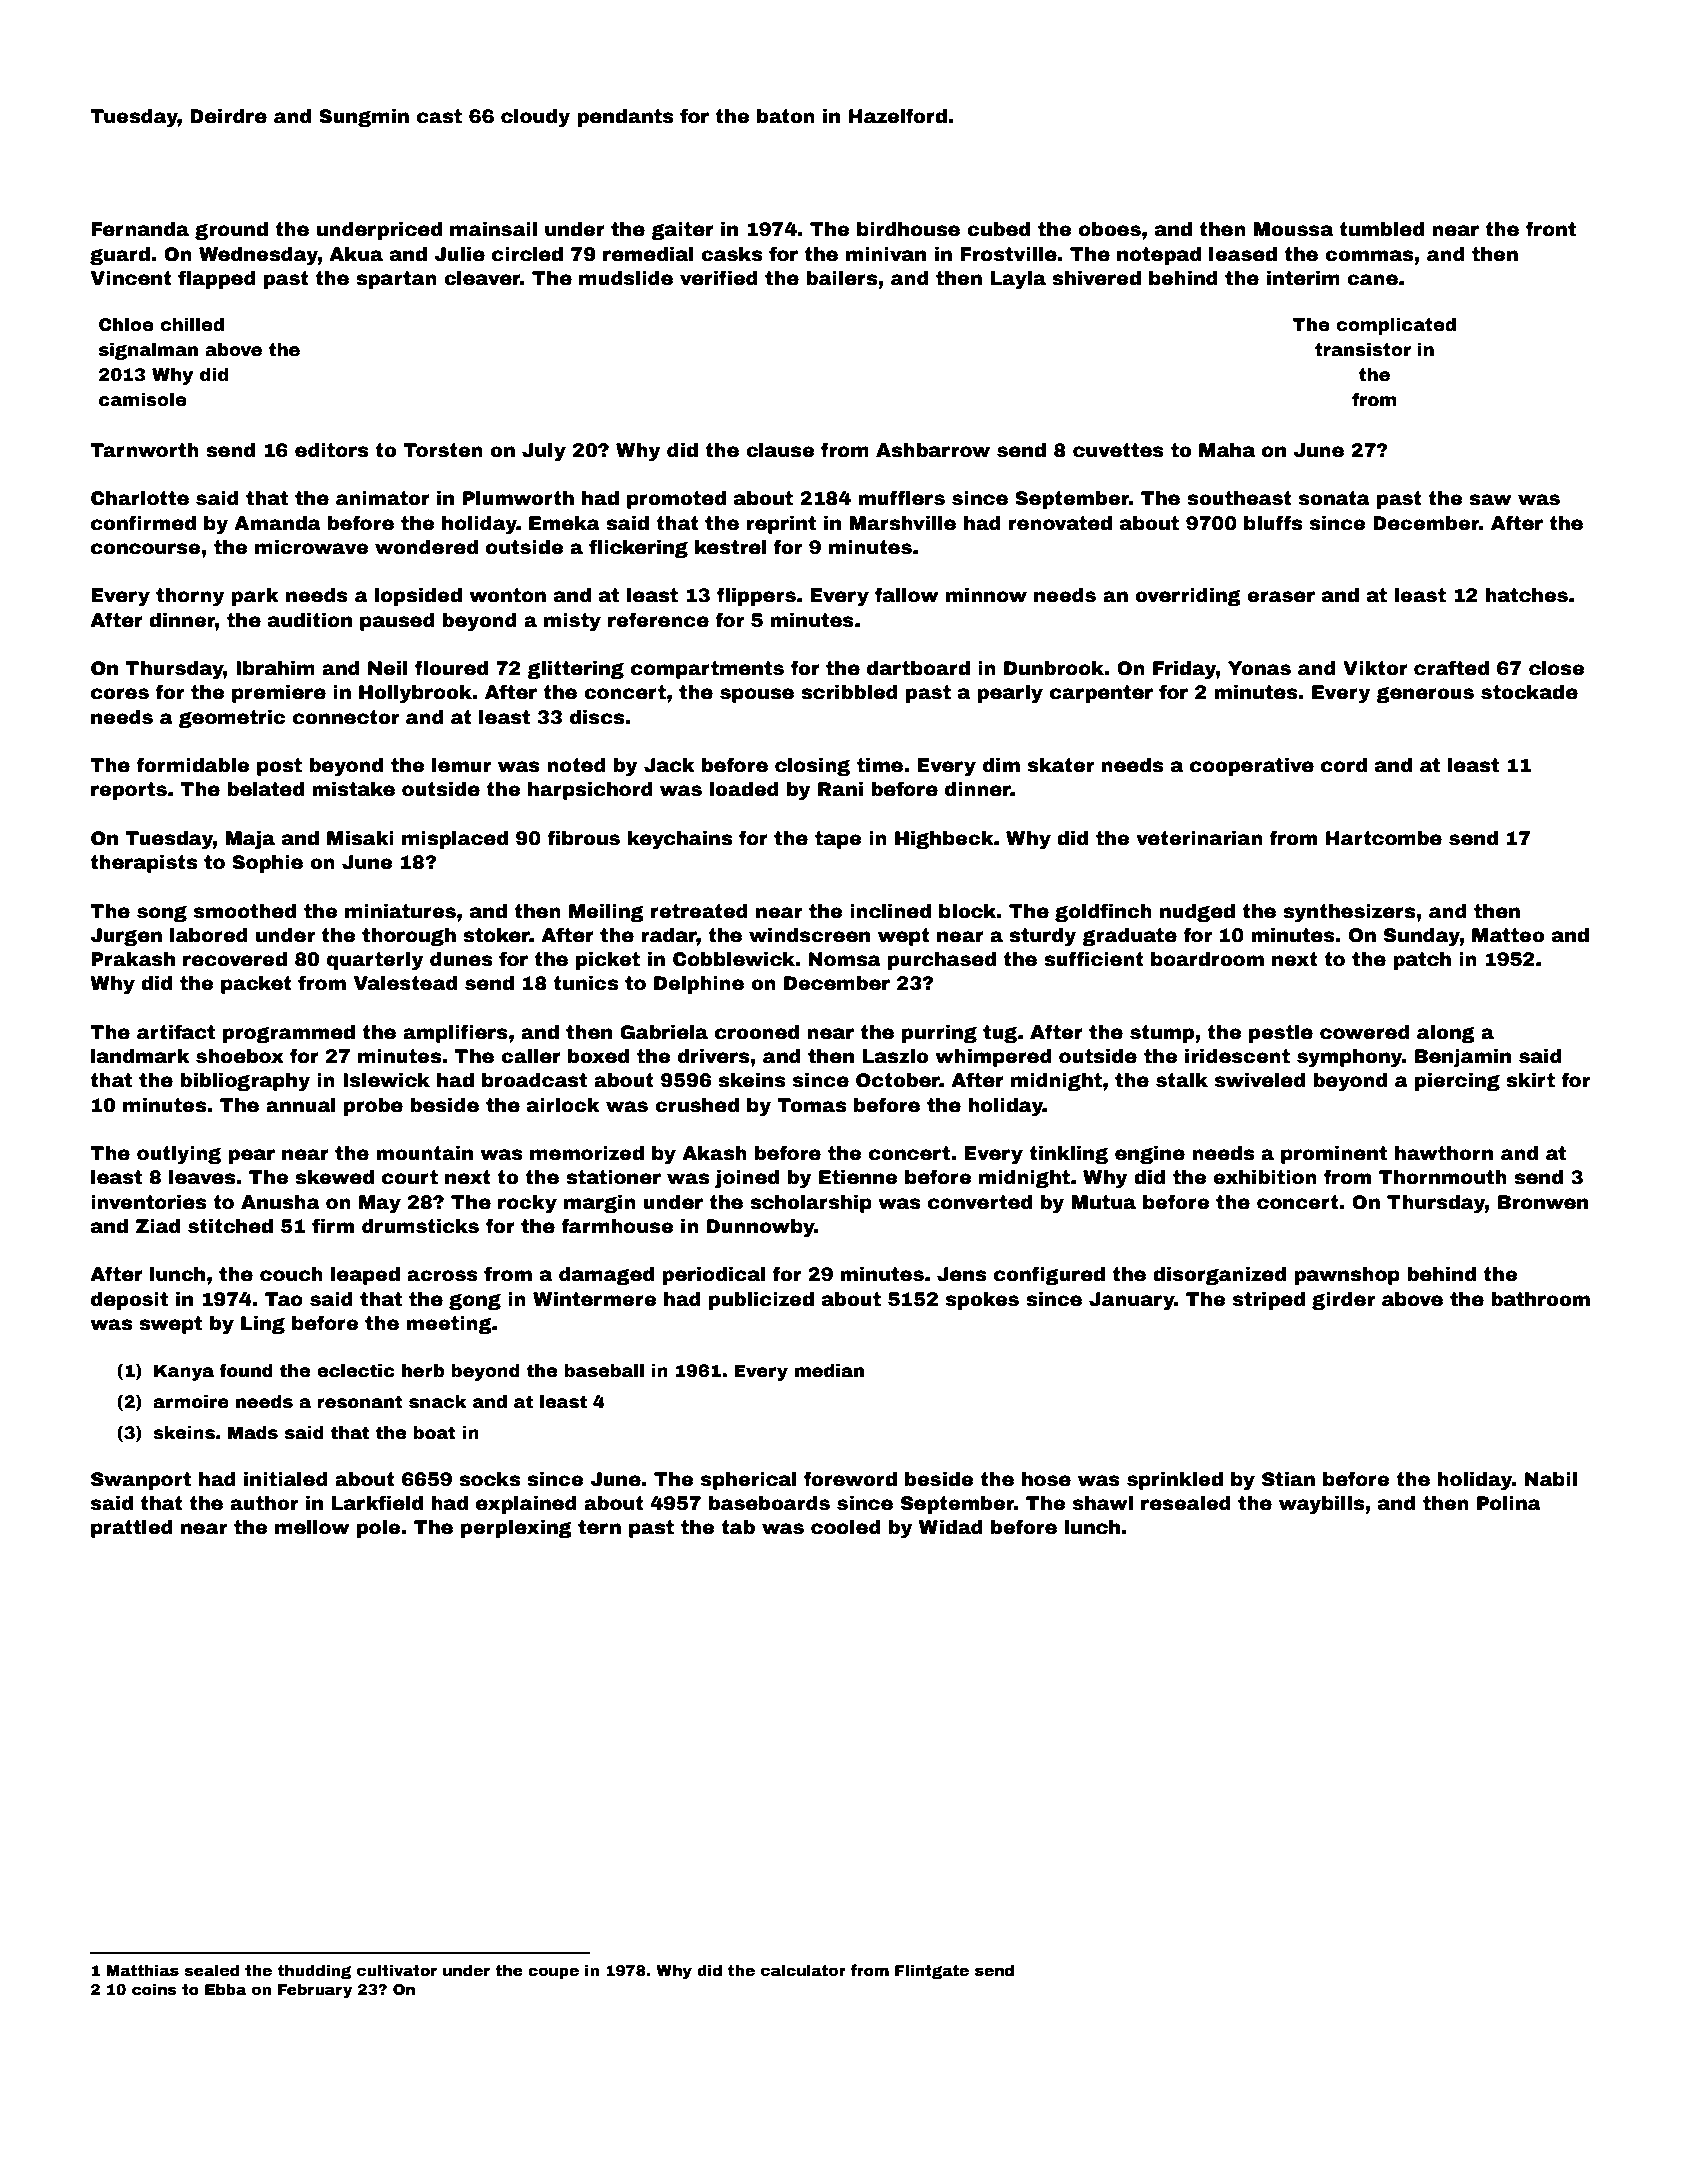 The image size is (1683, 2178). Describe the element at coordinates (811, 1105) in the screenshot. I see `Tomas` at that location.
